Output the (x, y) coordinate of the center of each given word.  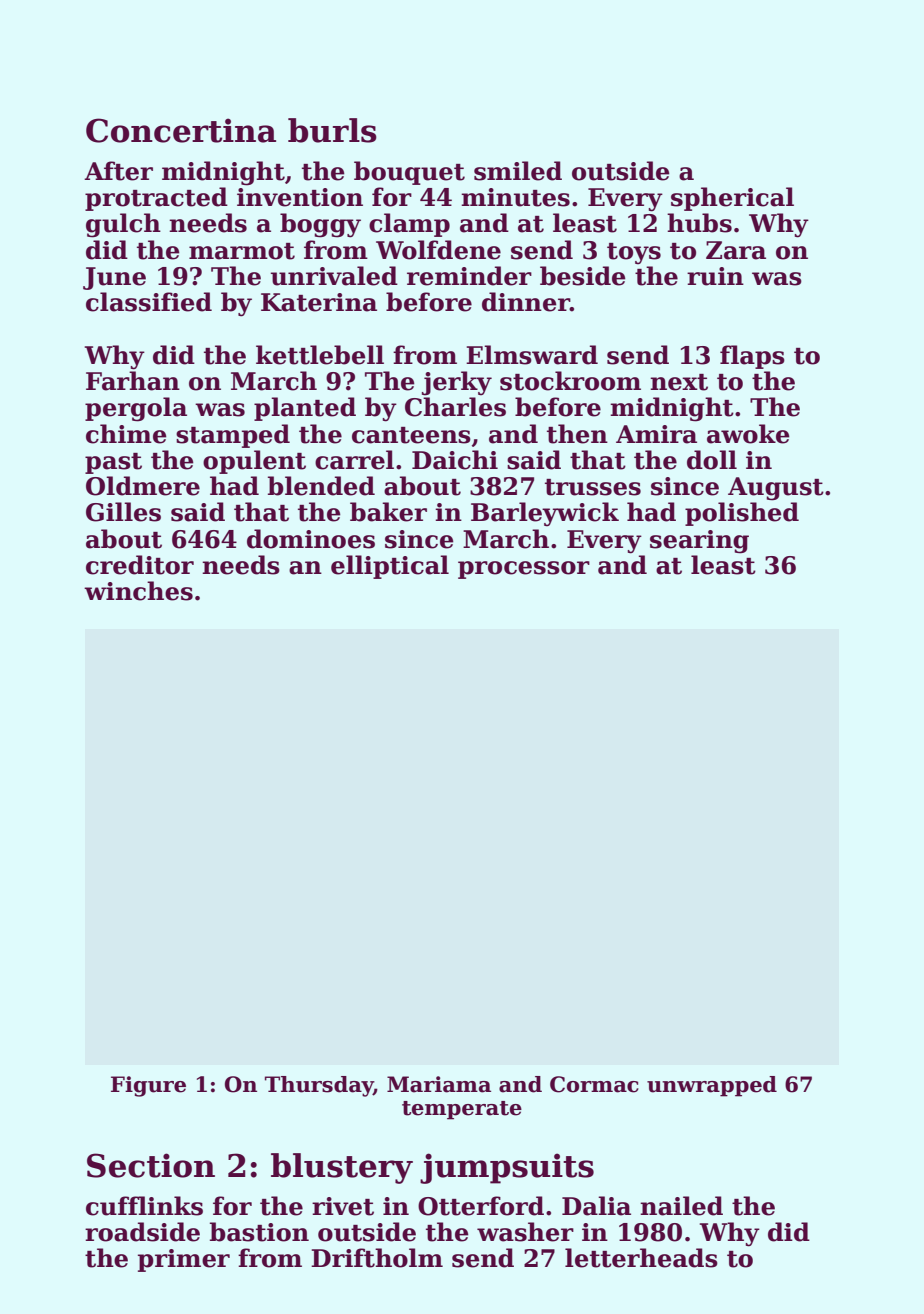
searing (699, 542)
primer (184, 1260)
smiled (518, 171)
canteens (411, 435)
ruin (715, 276)
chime (126, 434)
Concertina (181, 130)
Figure (148, 1086)
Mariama (439, 1084)
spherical (732, 199)
